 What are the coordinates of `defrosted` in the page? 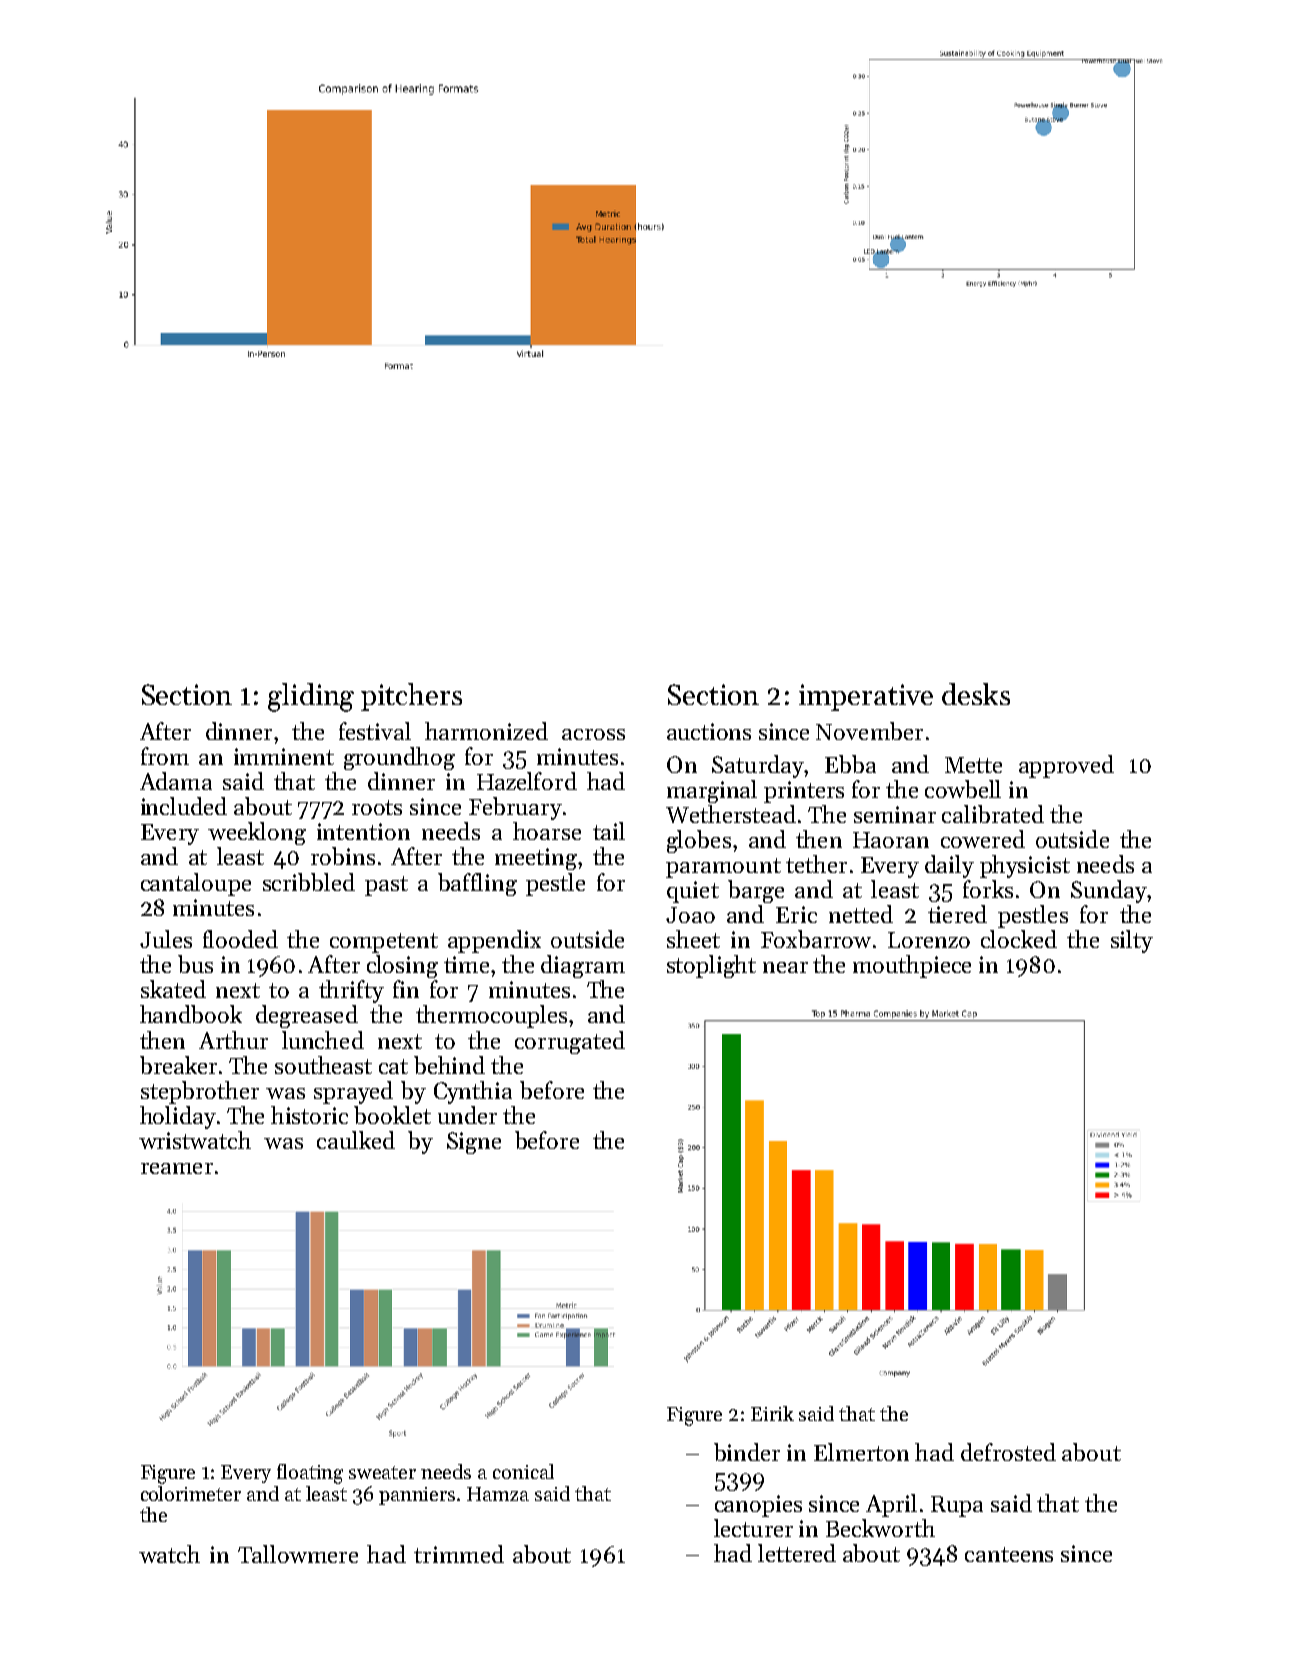 It's located at (1008, 1452).
